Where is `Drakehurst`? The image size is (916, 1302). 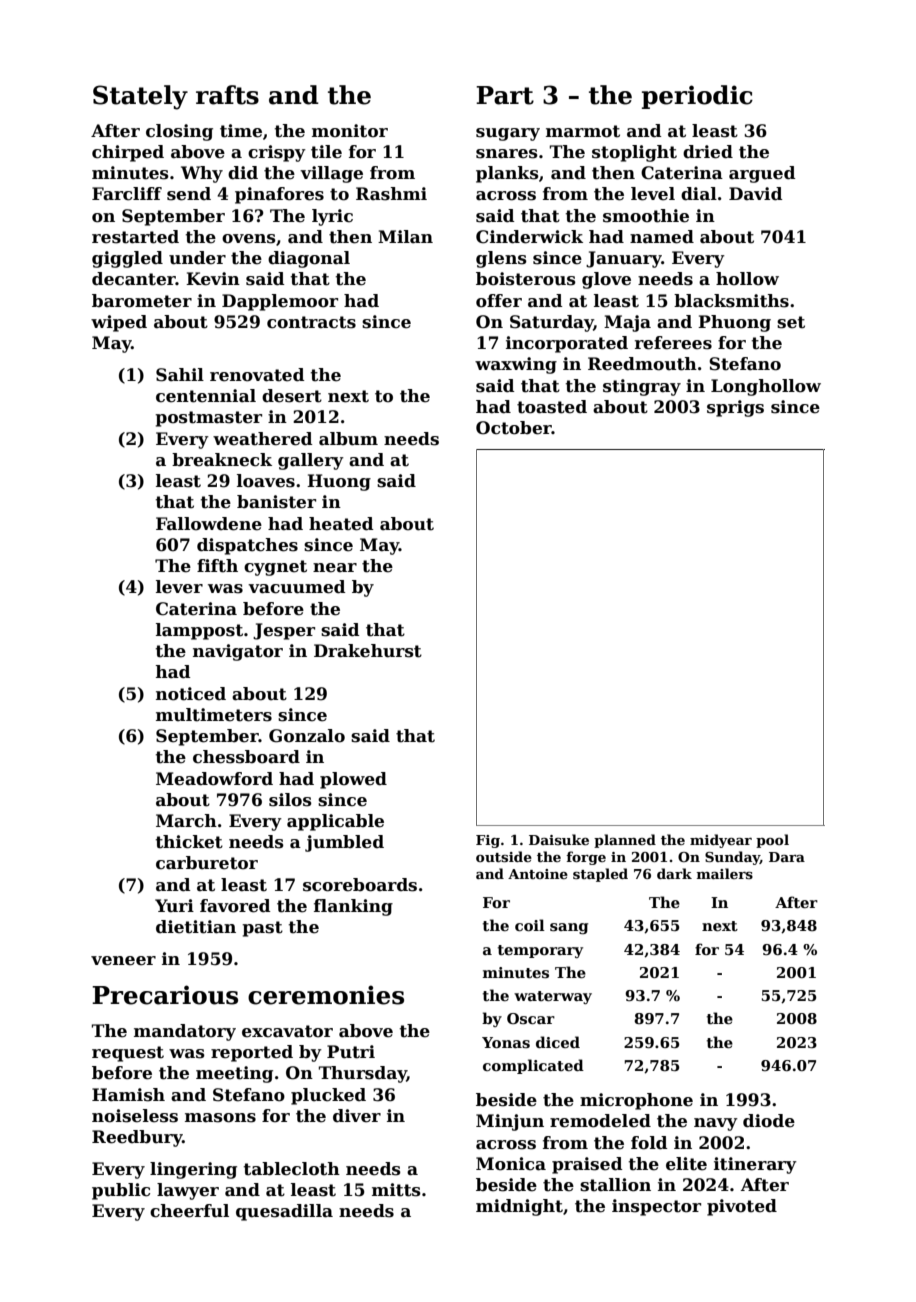
Drakehurst is located at coordinates (368, 651).
